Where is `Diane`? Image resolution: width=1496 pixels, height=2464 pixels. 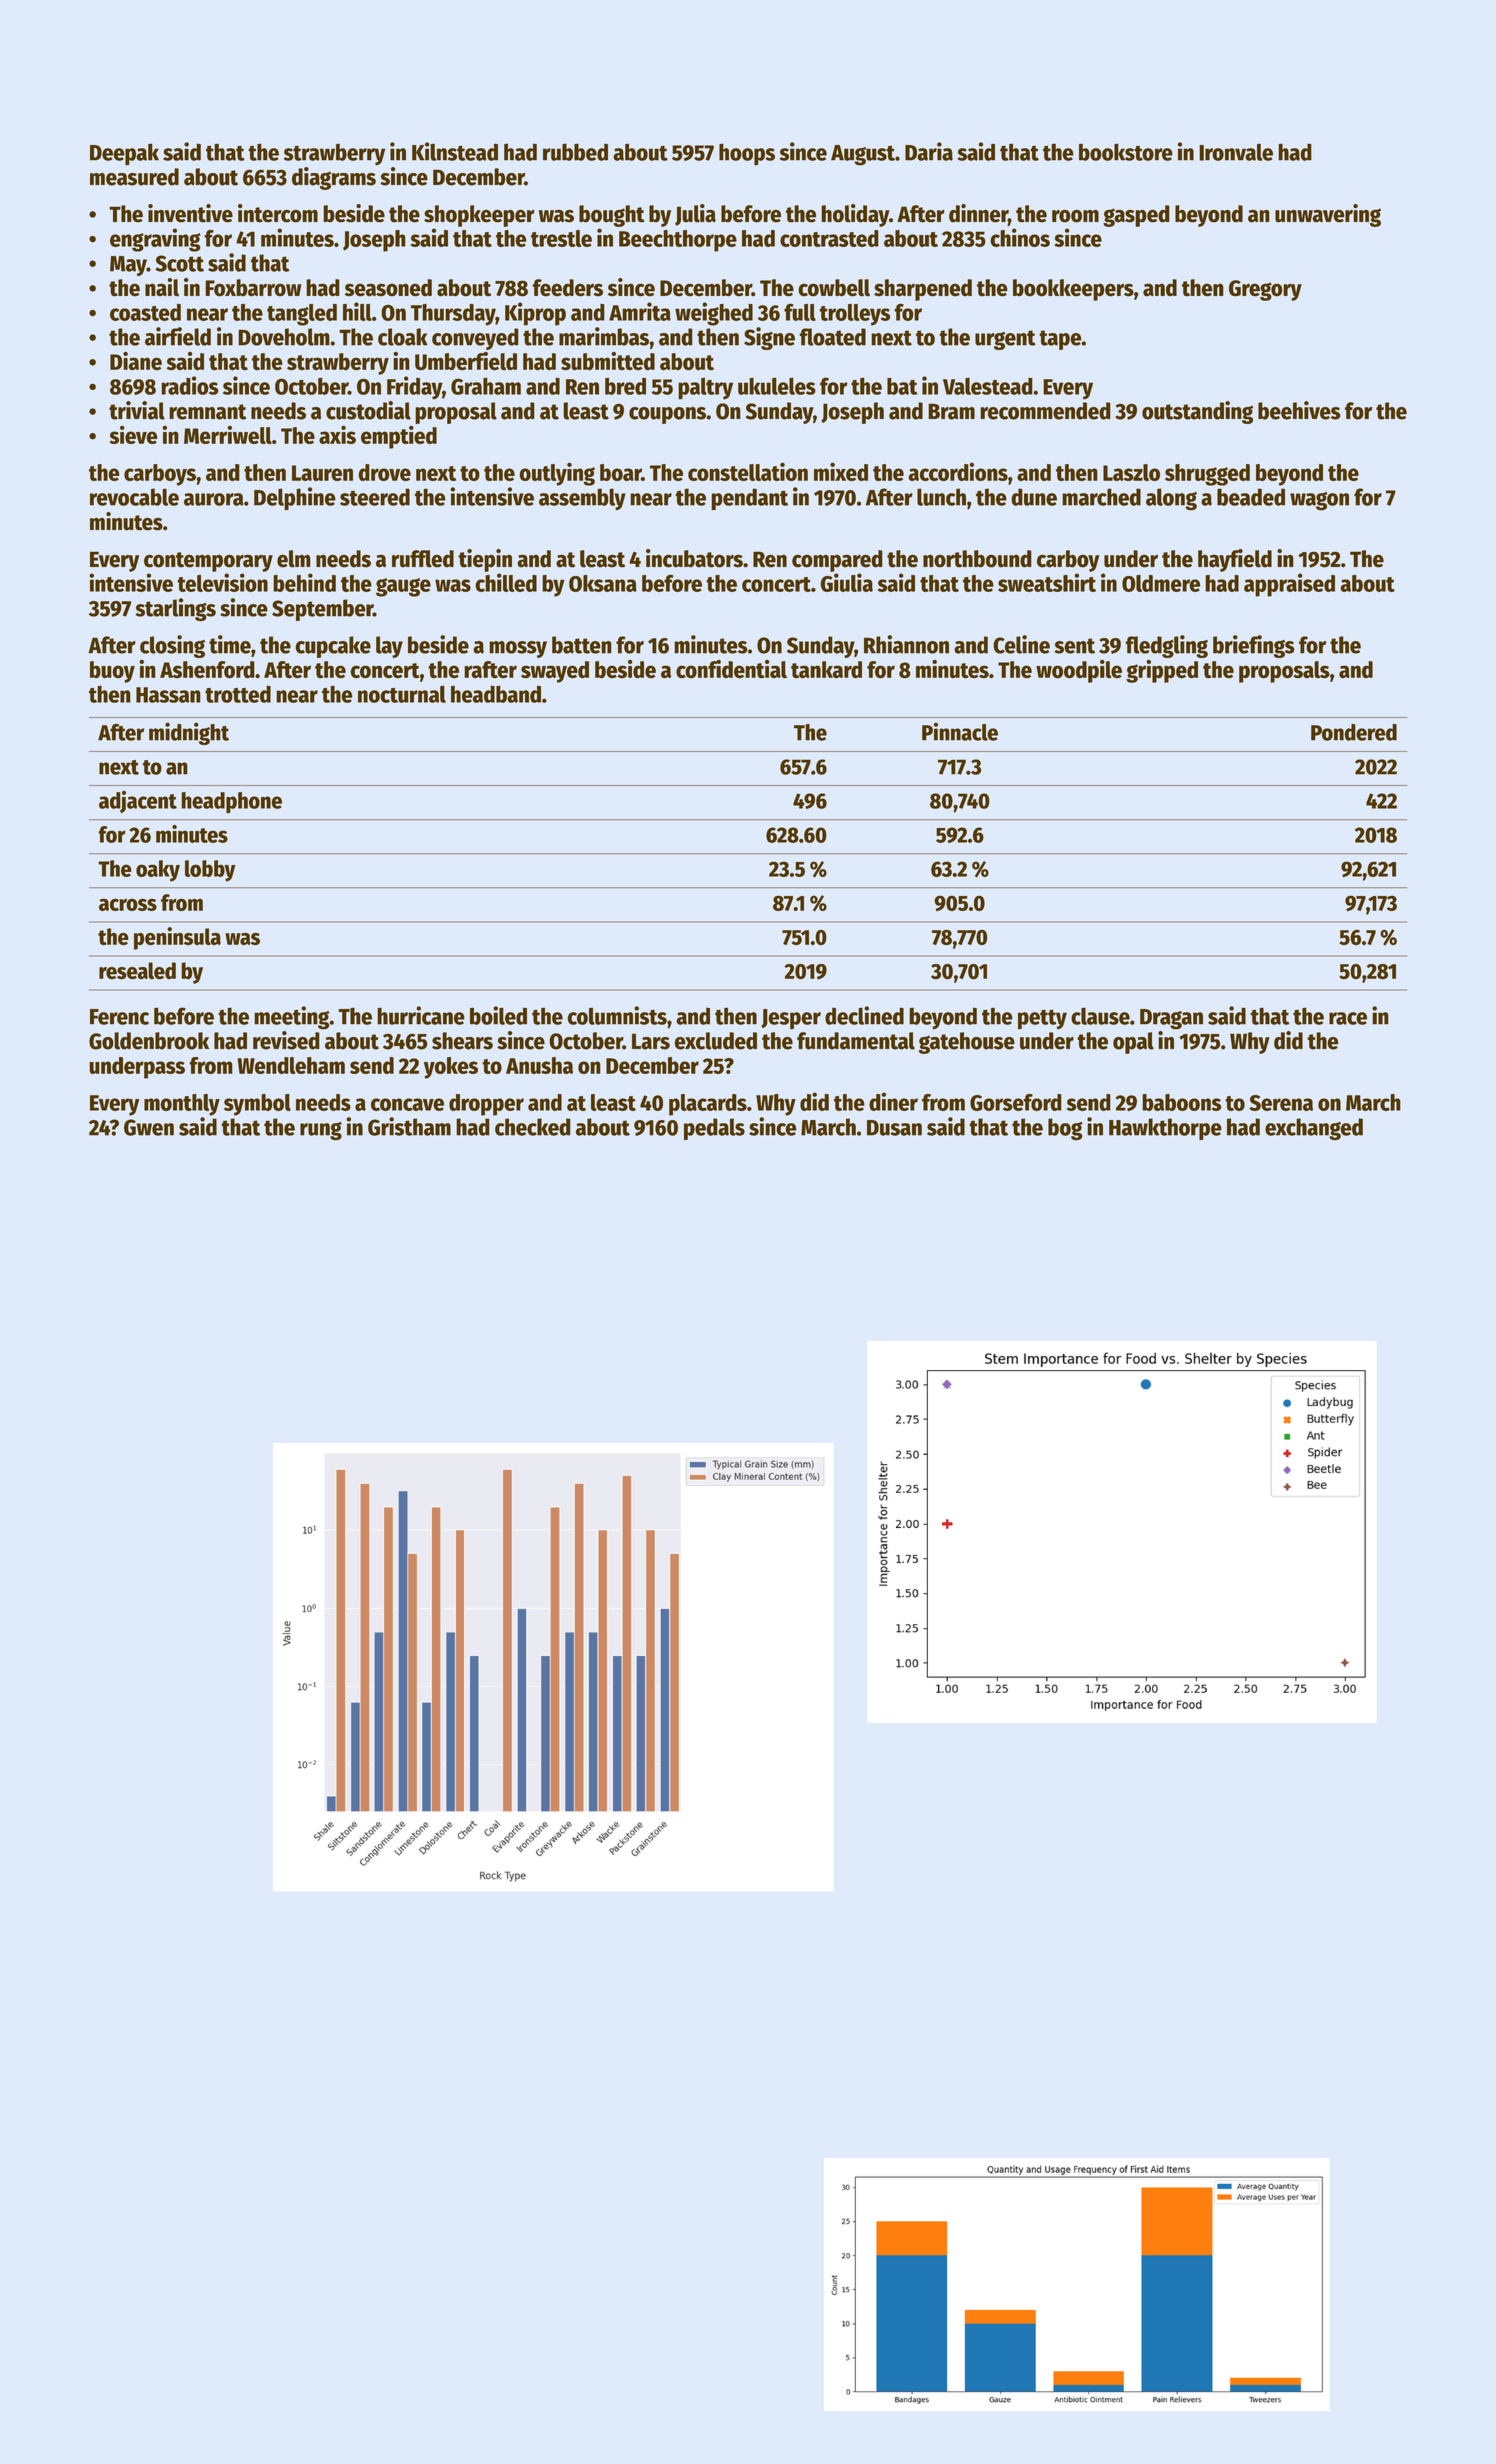
Diane is located at coordinates (136, 361).
